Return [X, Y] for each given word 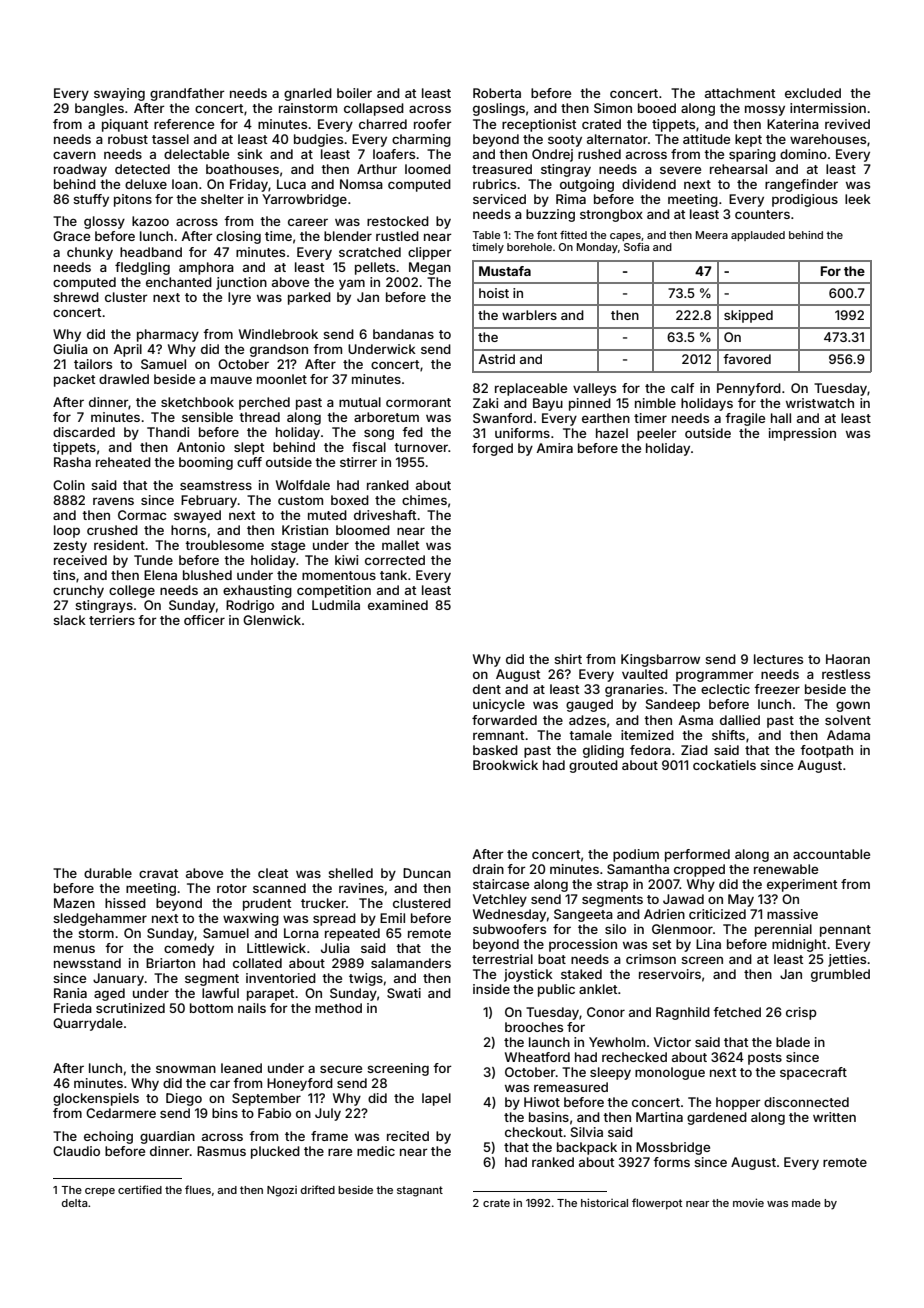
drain [488, 869]
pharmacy [168, 335]
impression [802, 434]
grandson [279, 350]
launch [549, 1042]
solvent [848, 720]
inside [491, 989]
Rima [571, 199]
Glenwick [272, 620]
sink [250, 154]
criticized [717, 914]
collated [257, 963]
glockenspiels [96, 1099]
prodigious [805, 200]
